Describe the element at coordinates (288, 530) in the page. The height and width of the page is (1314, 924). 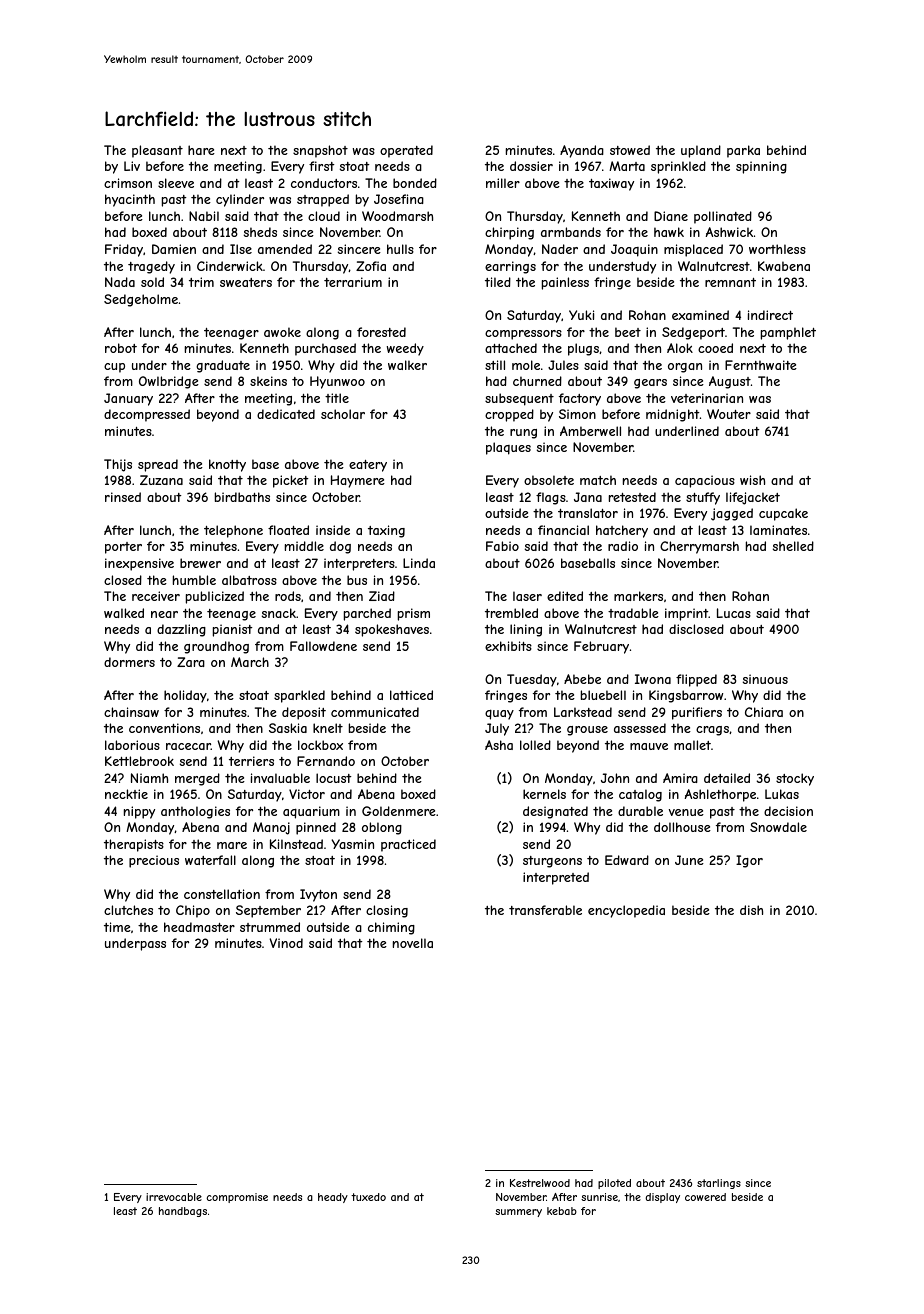
I see `floated` at that location.
